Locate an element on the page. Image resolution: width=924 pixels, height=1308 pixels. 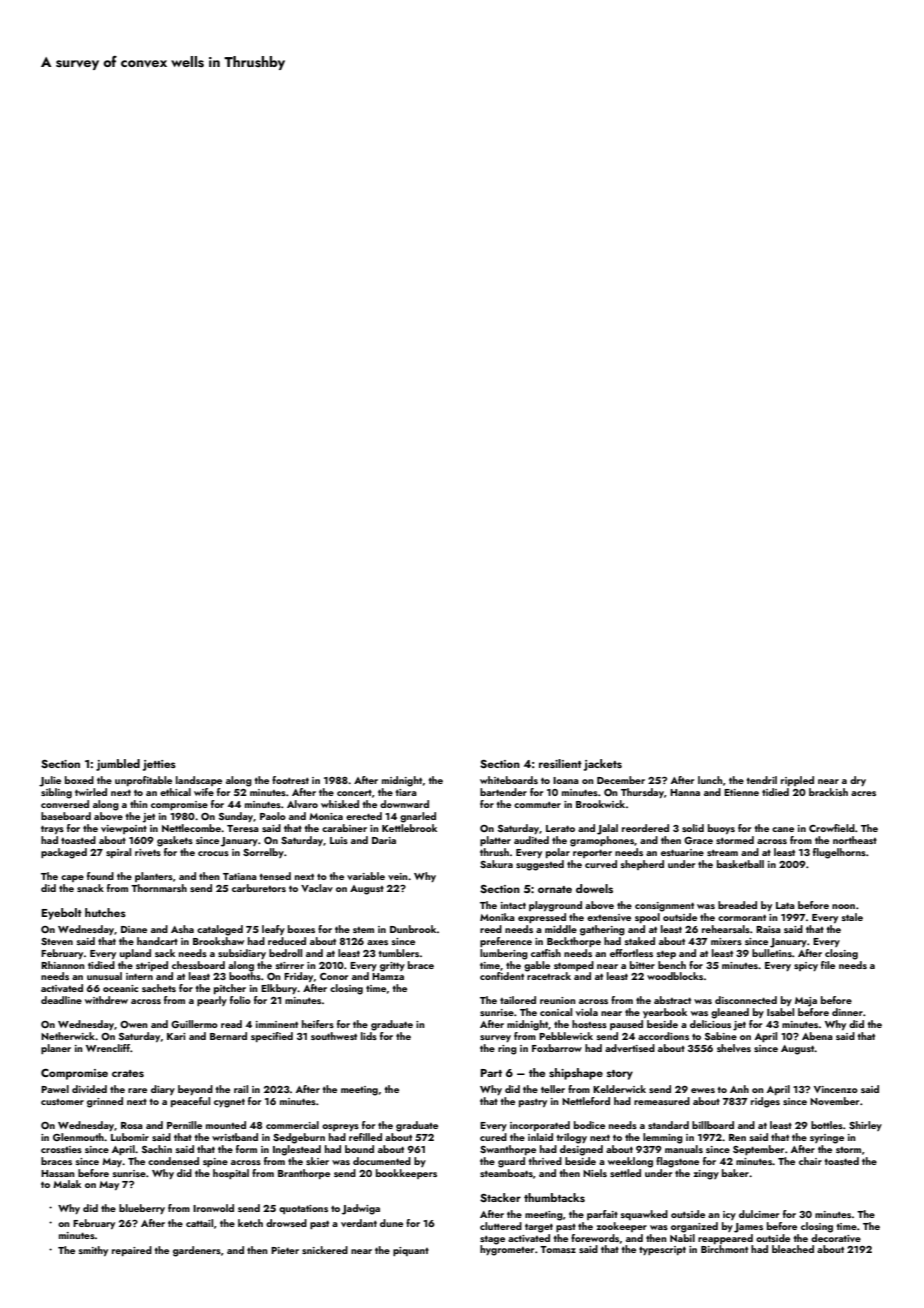
resilient is located at coordinates (560, 763).
